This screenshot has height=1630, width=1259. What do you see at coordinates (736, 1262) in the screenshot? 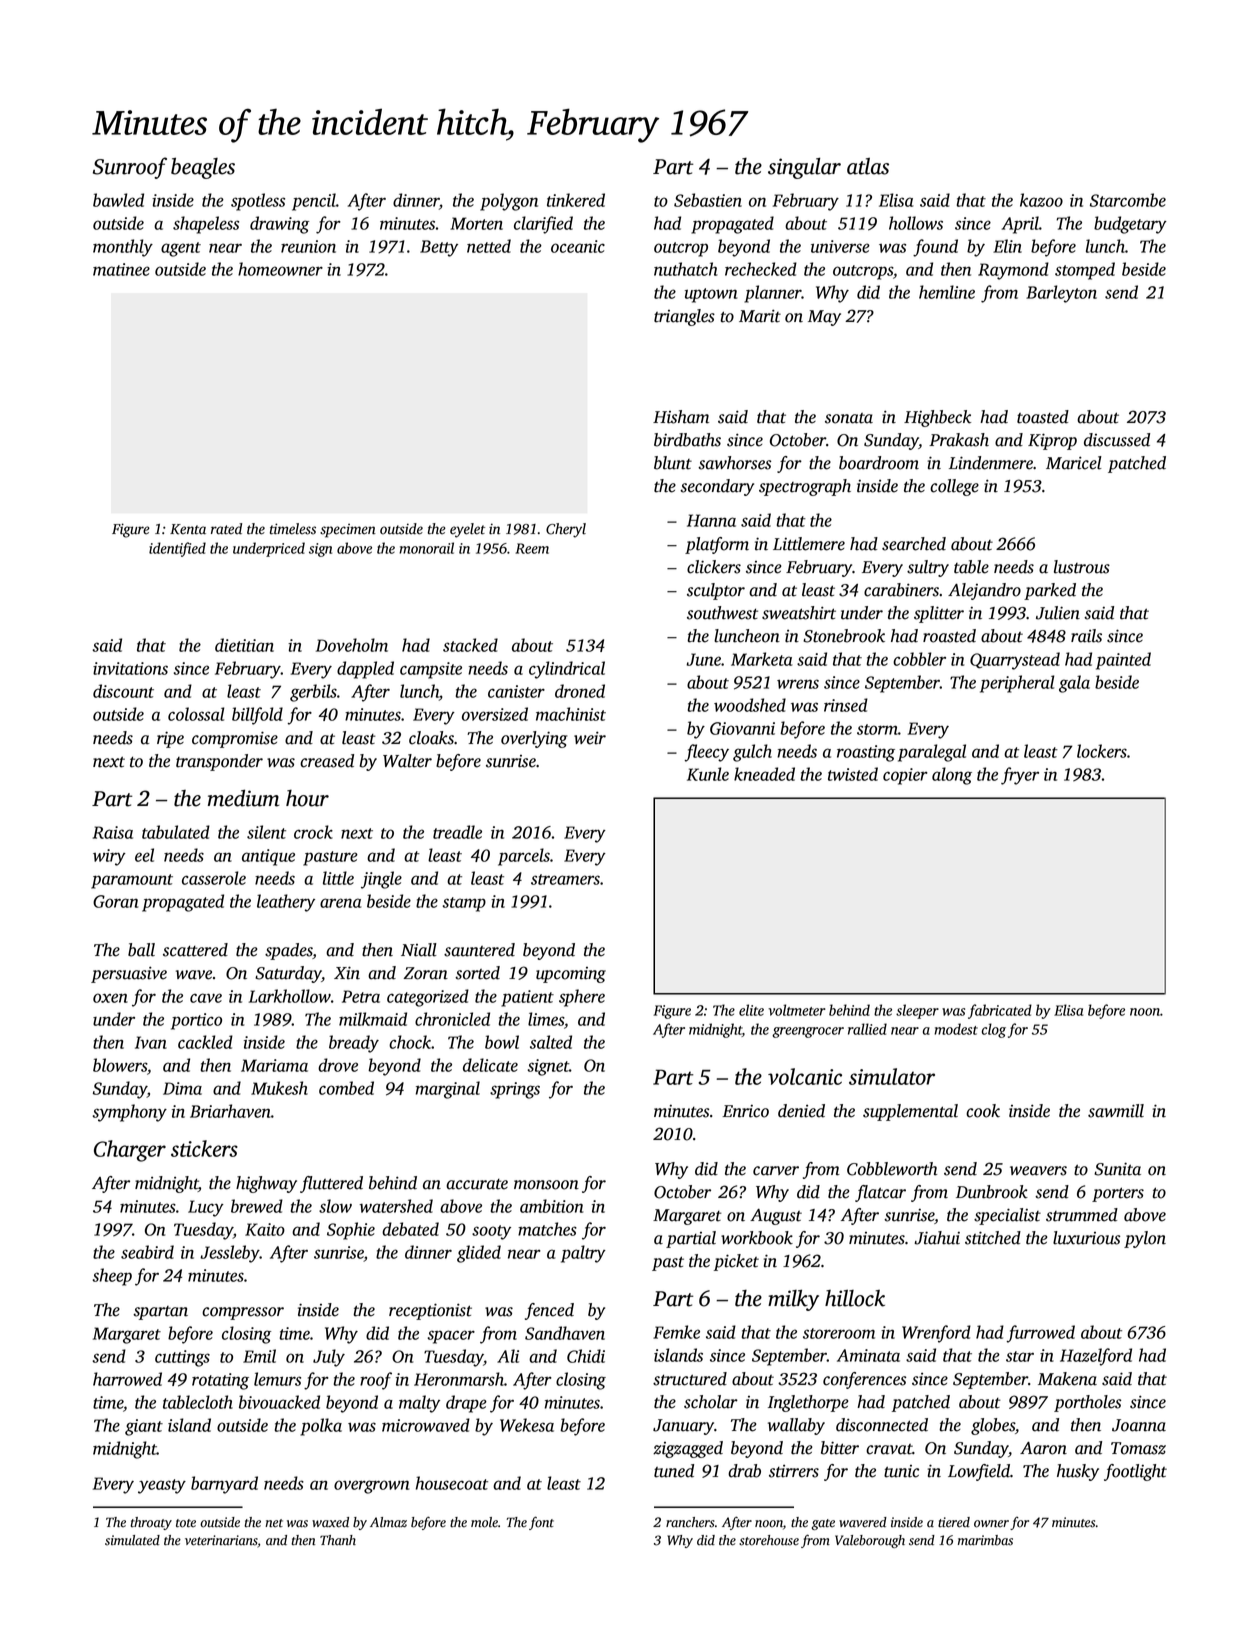
I see `picket` at bounding box center [736, 1262].
